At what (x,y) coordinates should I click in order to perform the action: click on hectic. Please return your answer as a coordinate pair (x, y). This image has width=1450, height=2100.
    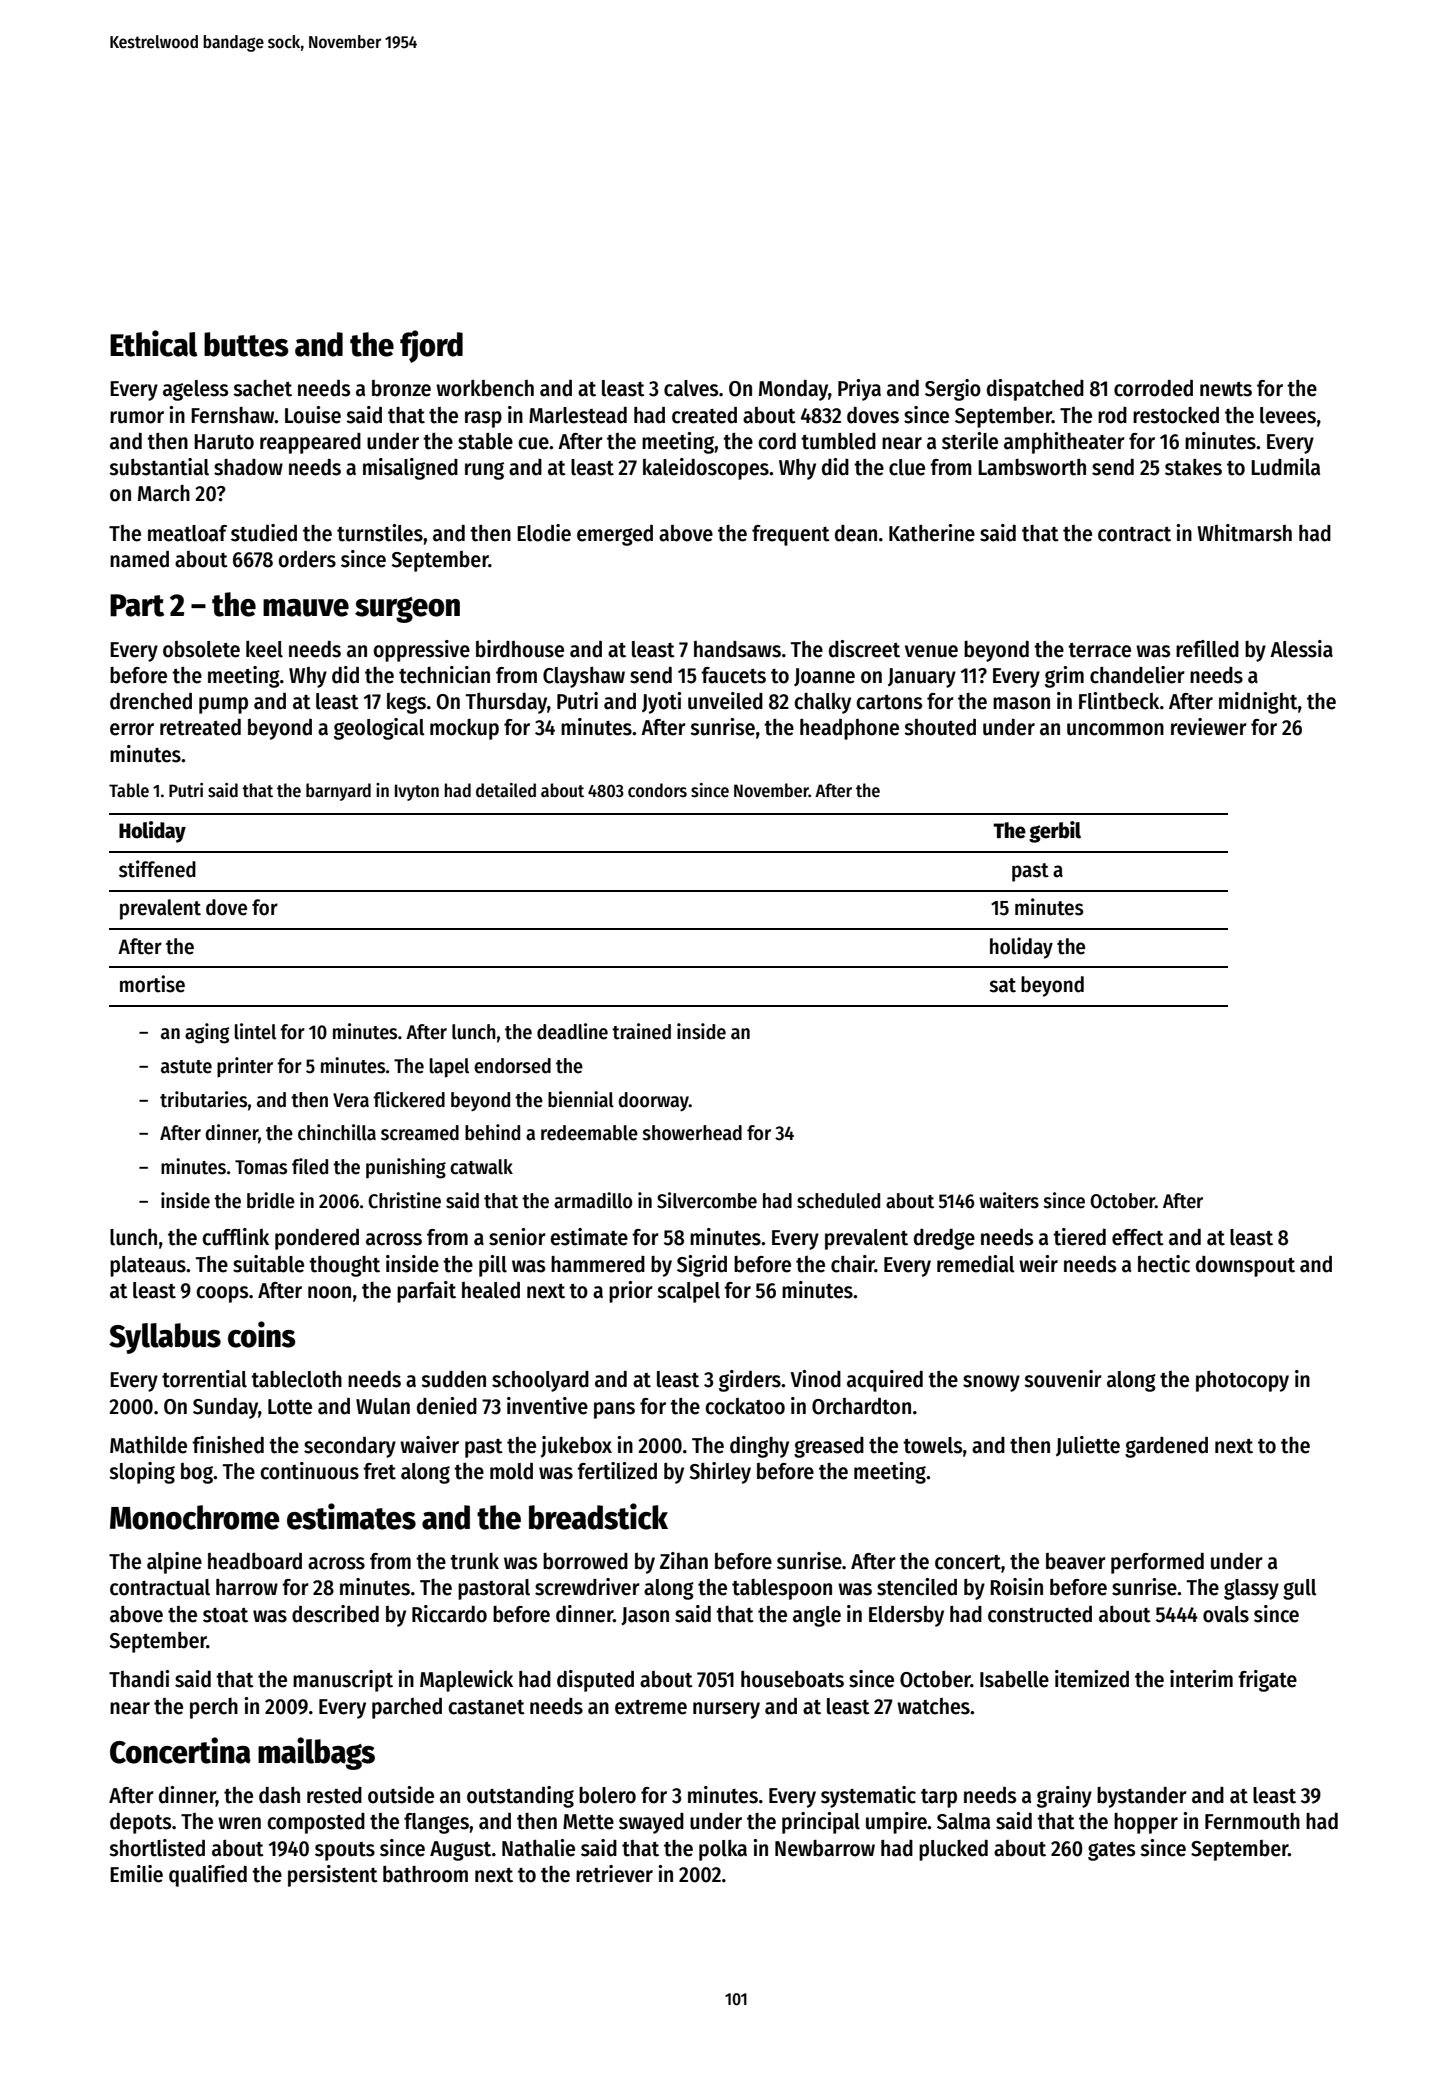
    Looking at the image, I should click on (1164, 1264).
